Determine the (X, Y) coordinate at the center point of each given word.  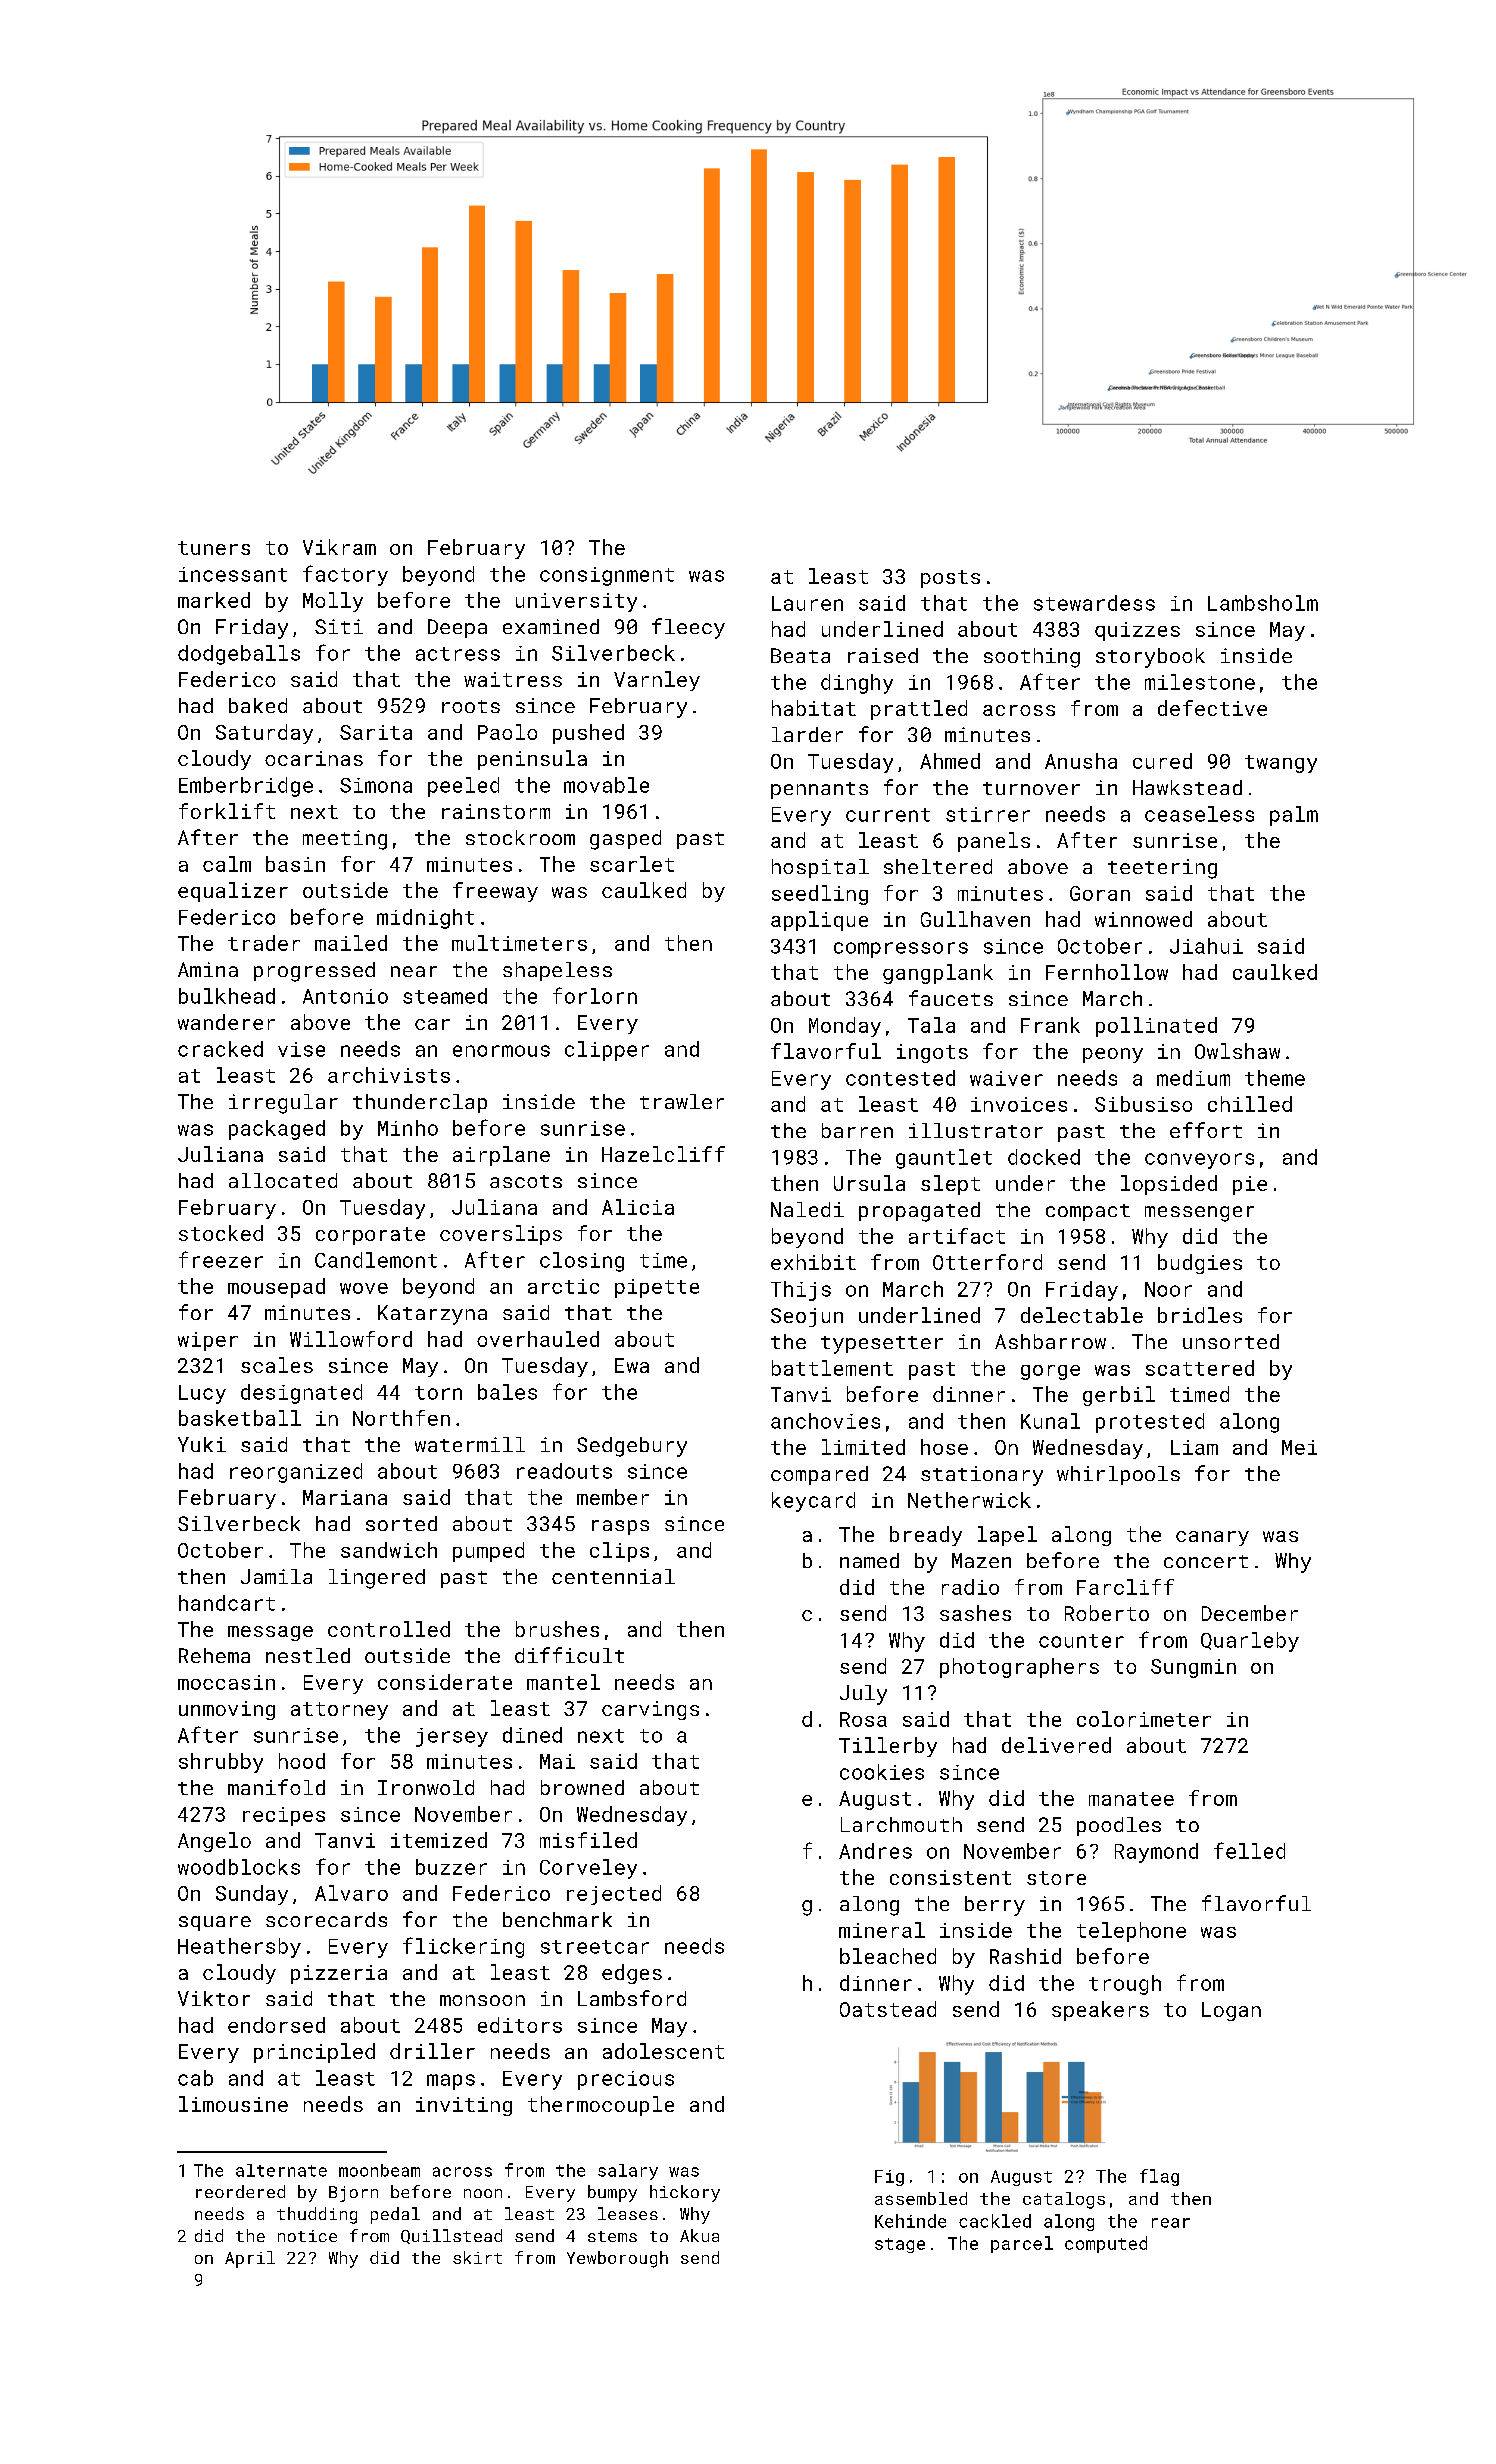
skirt (477, 2257)
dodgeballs (239, 655)
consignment (607, 576)
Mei (1299, 1447)
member (613, 1497)
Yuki (202, 1444)
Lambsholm (1263, 603)
